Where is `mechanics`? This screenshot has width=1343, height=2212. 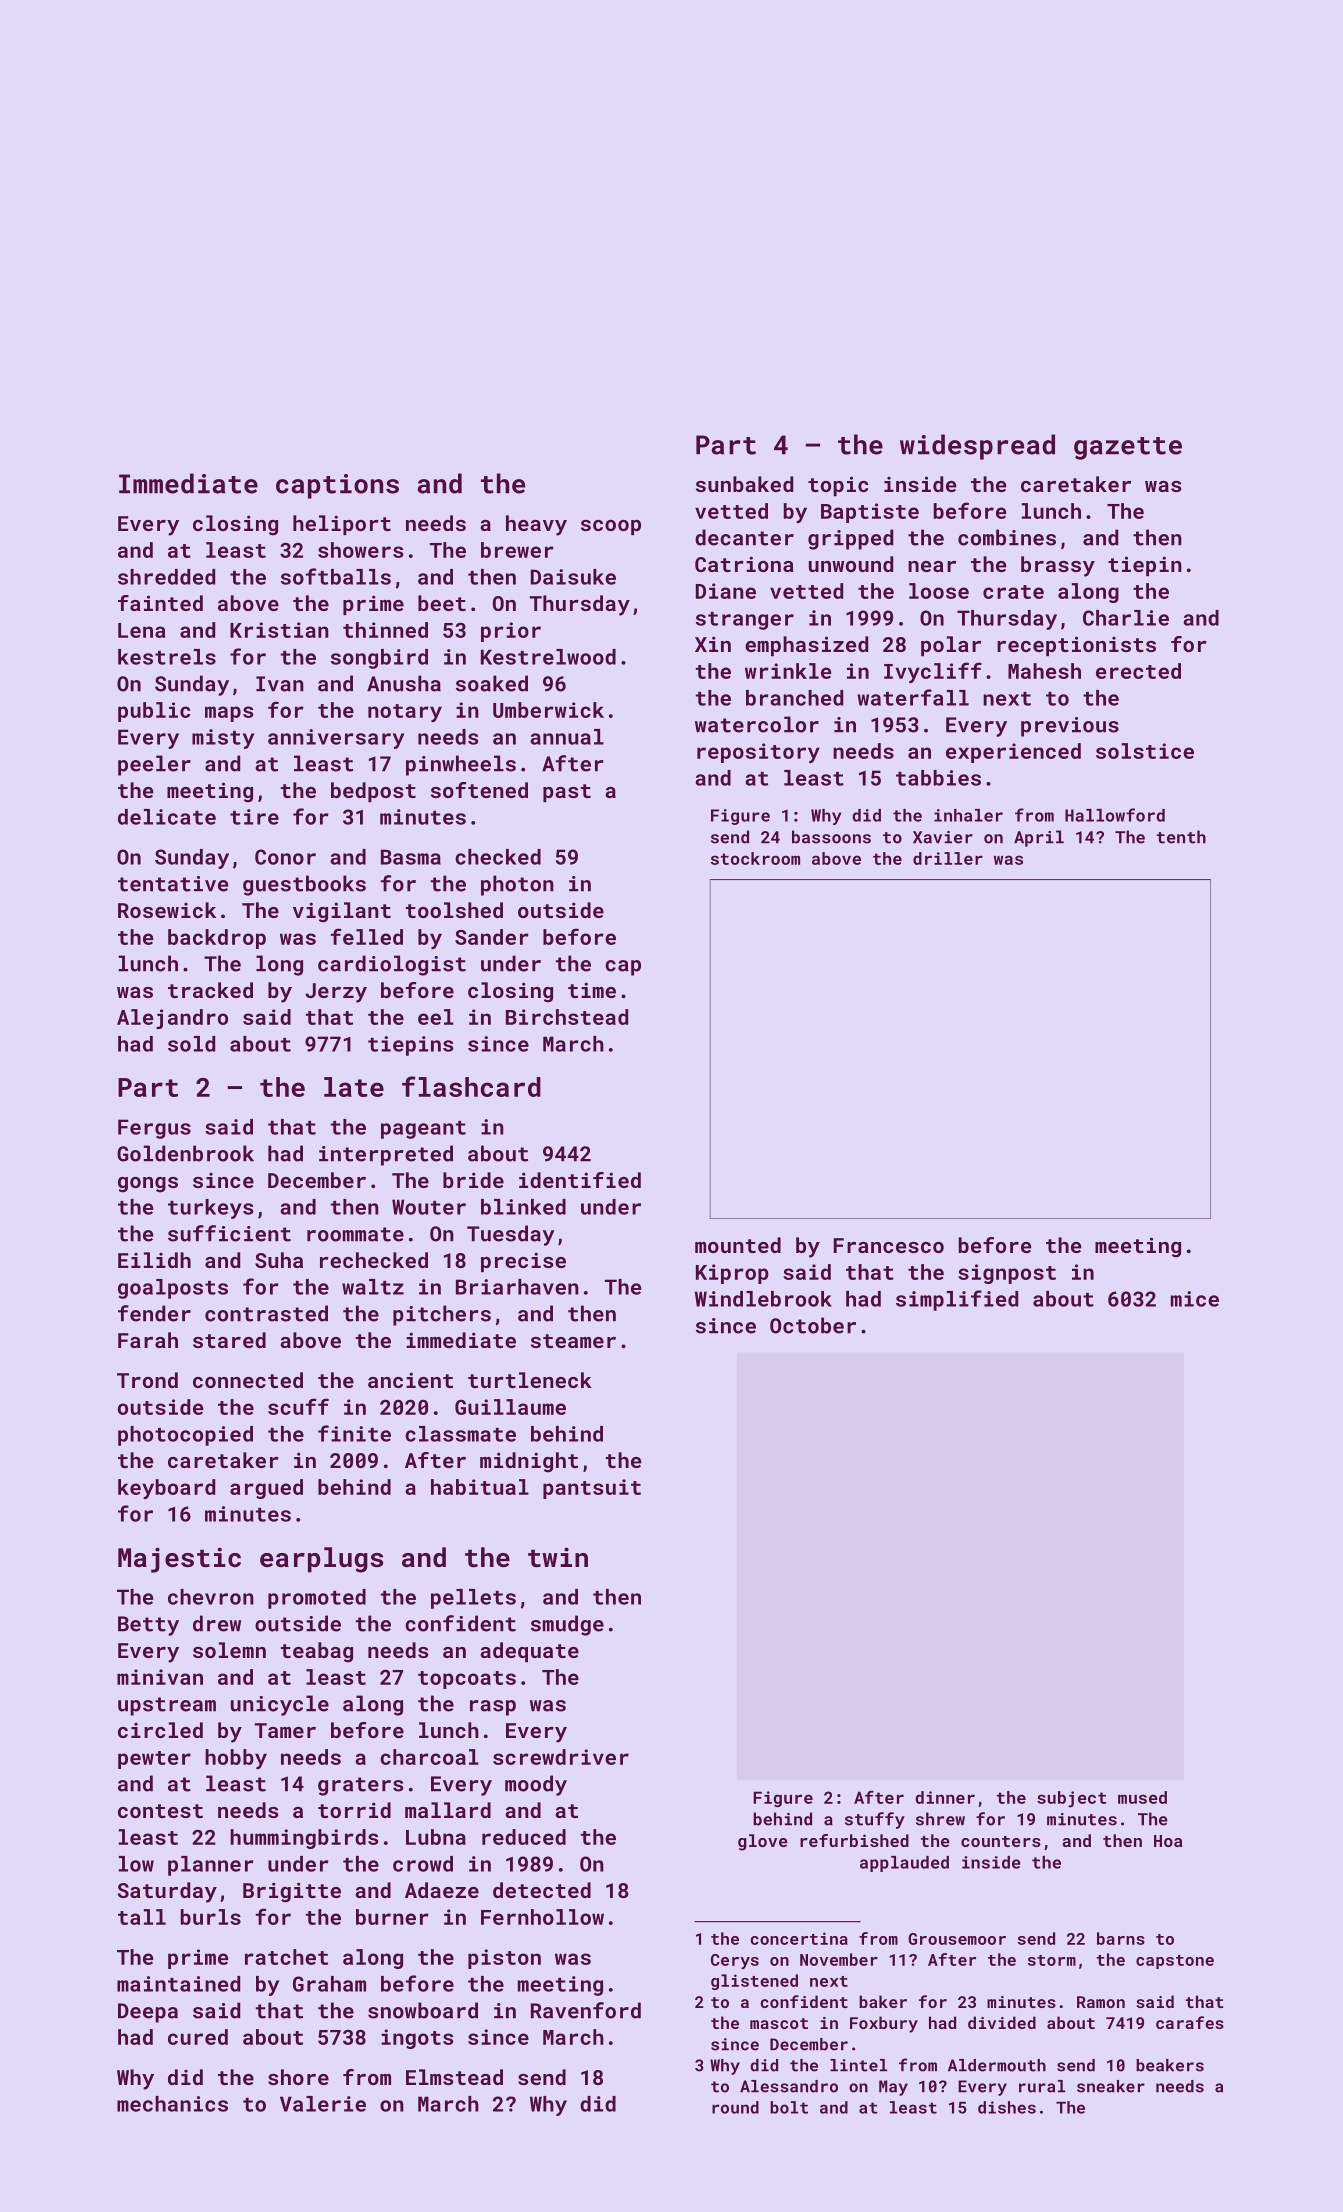 mechanics is located at coordinates (172, 2104).
